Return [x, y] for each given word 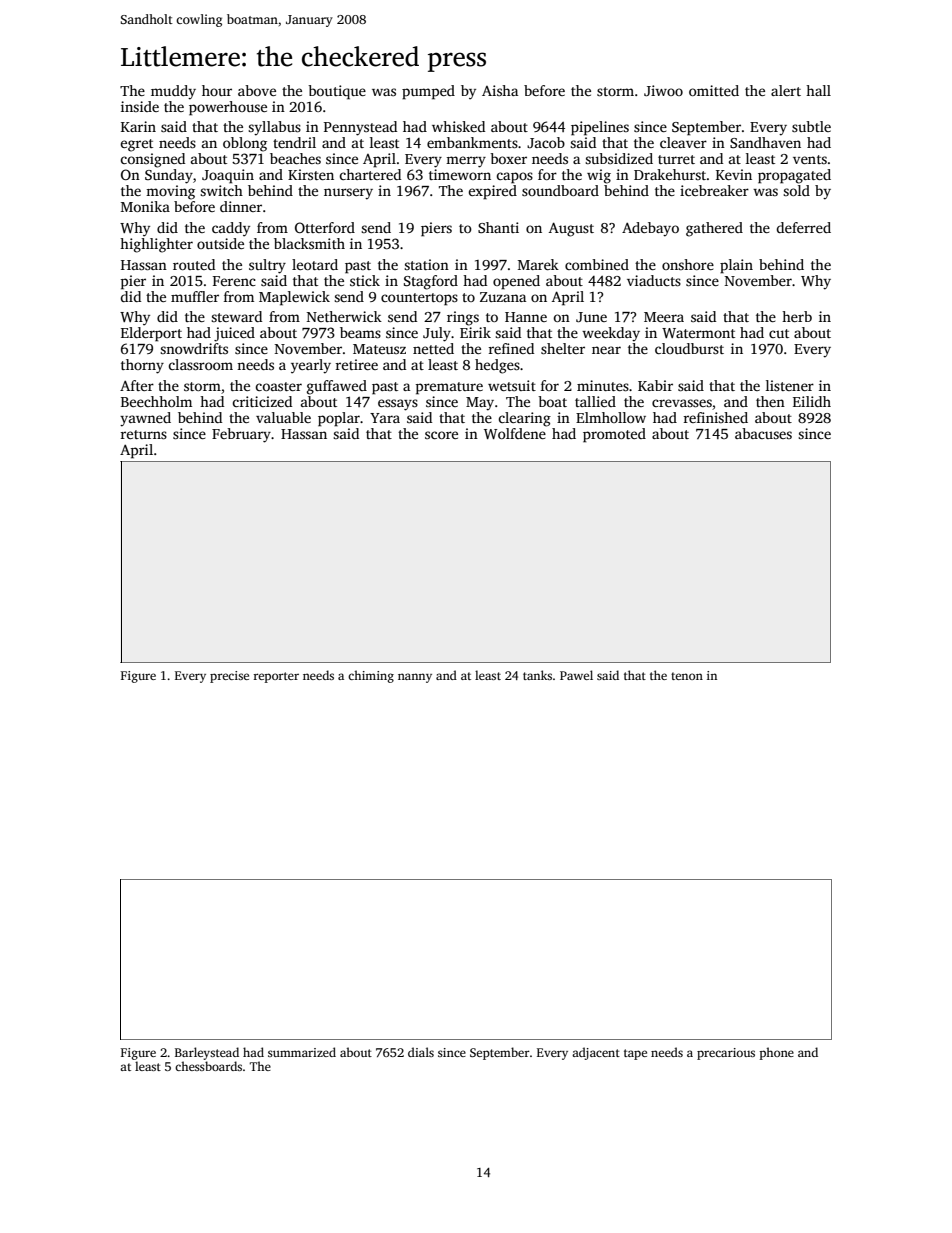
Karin [138, 126]
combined [597, 264]
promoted [614, 435]
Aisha [500, 90]
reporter [276, 677]
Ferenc [234, 281]
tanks [537, 675]
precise [229, 677]
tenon [687, 676]
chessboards [208, 1066]
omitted [714, 90]
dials [421, 1052]
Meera [664, 317]
